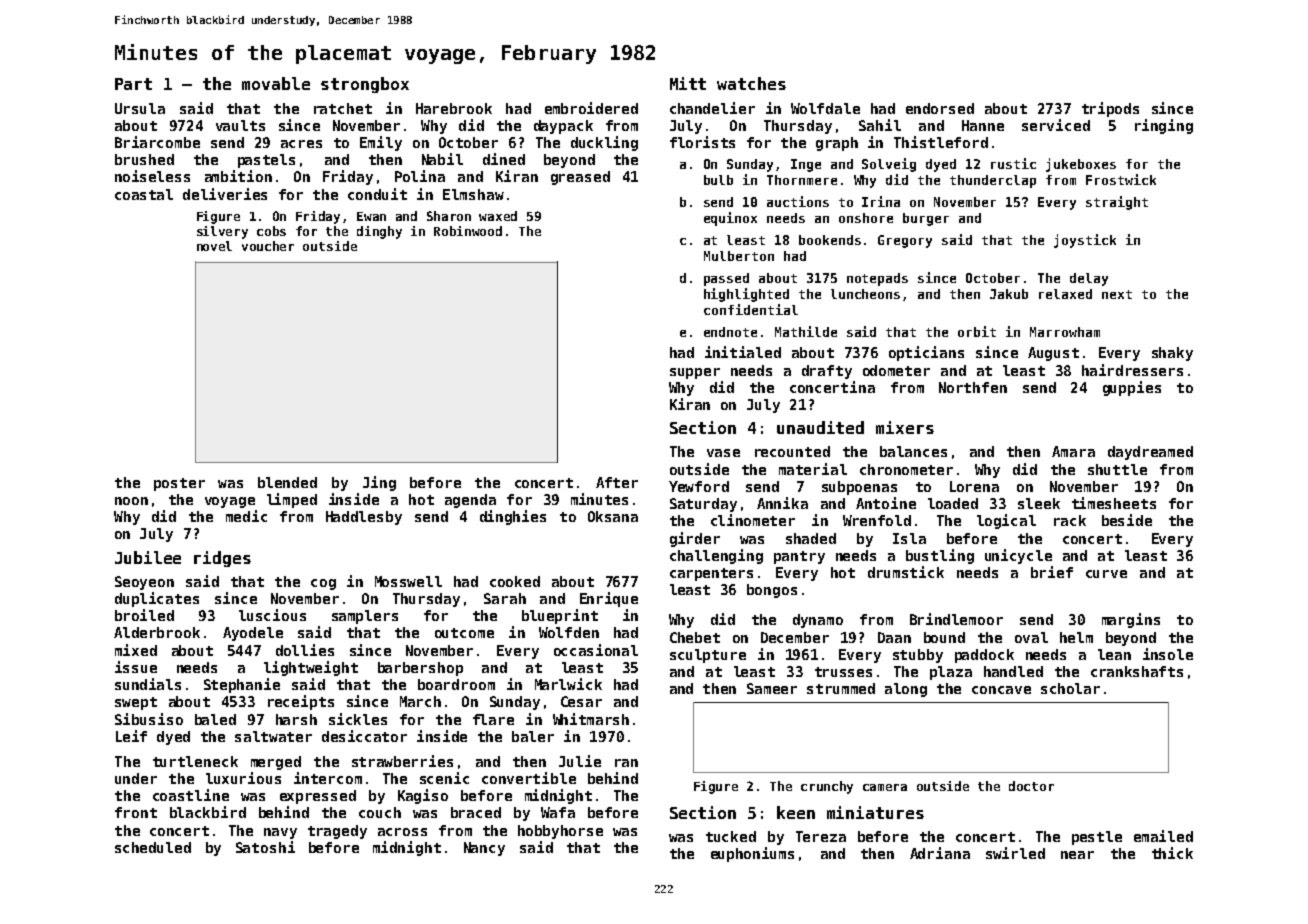 The image size is (1308, 924). What do you see at coordinates (753, 520) in the document?
I see `clinometer` at bounding box center [753, 520].
